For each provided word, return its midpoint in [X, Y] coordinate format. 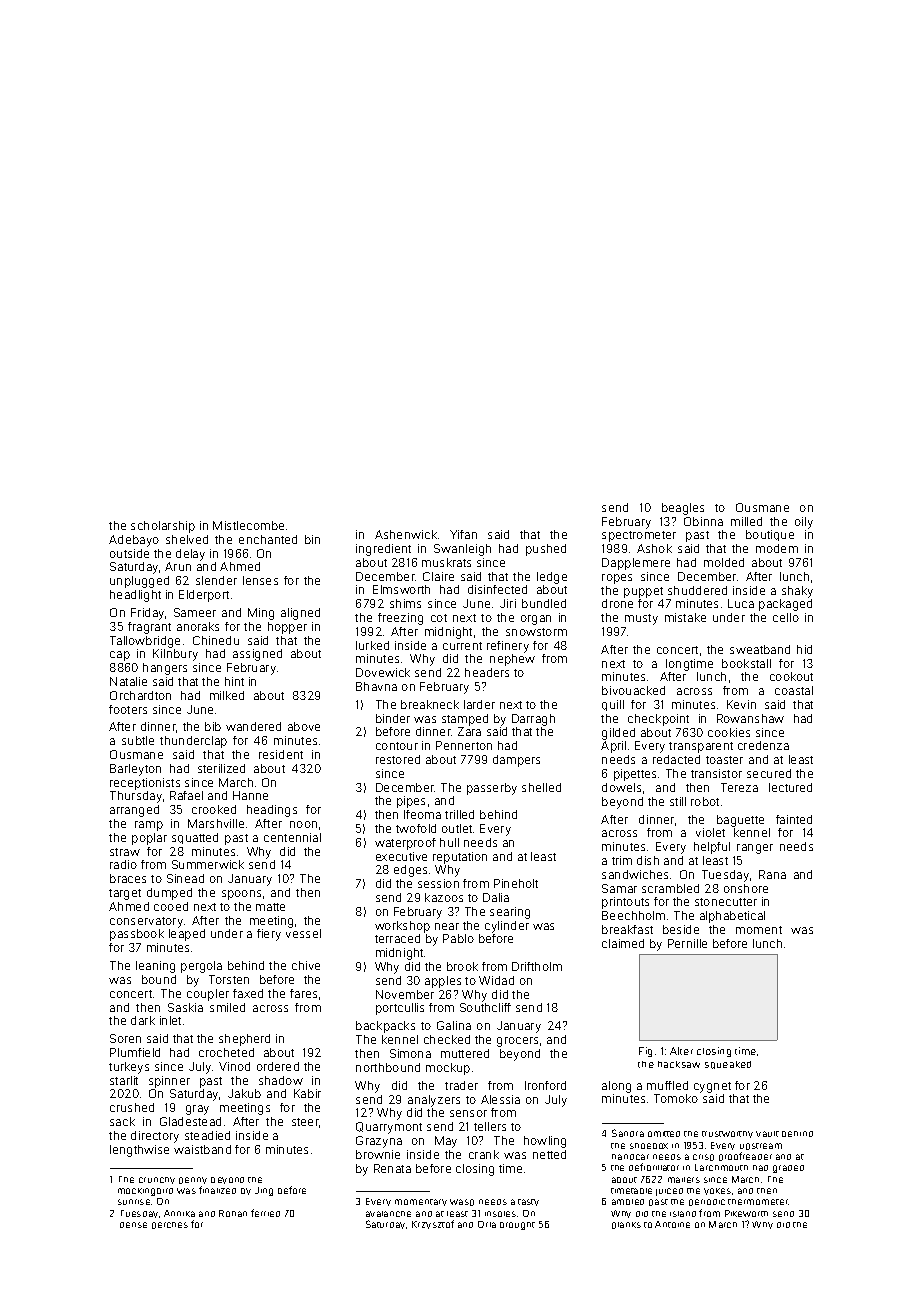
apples [443, 982]
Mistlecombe [248, 525]
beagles [683, 509]
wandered [253, 726]
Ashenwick [406, 534]
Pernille [687, 943]
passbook [137, 935]
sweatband [760, 649]
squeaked [728, 1065]
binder [393, 718]
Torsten [229, 979]
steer [305, 1122]
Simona [410, 1053]
